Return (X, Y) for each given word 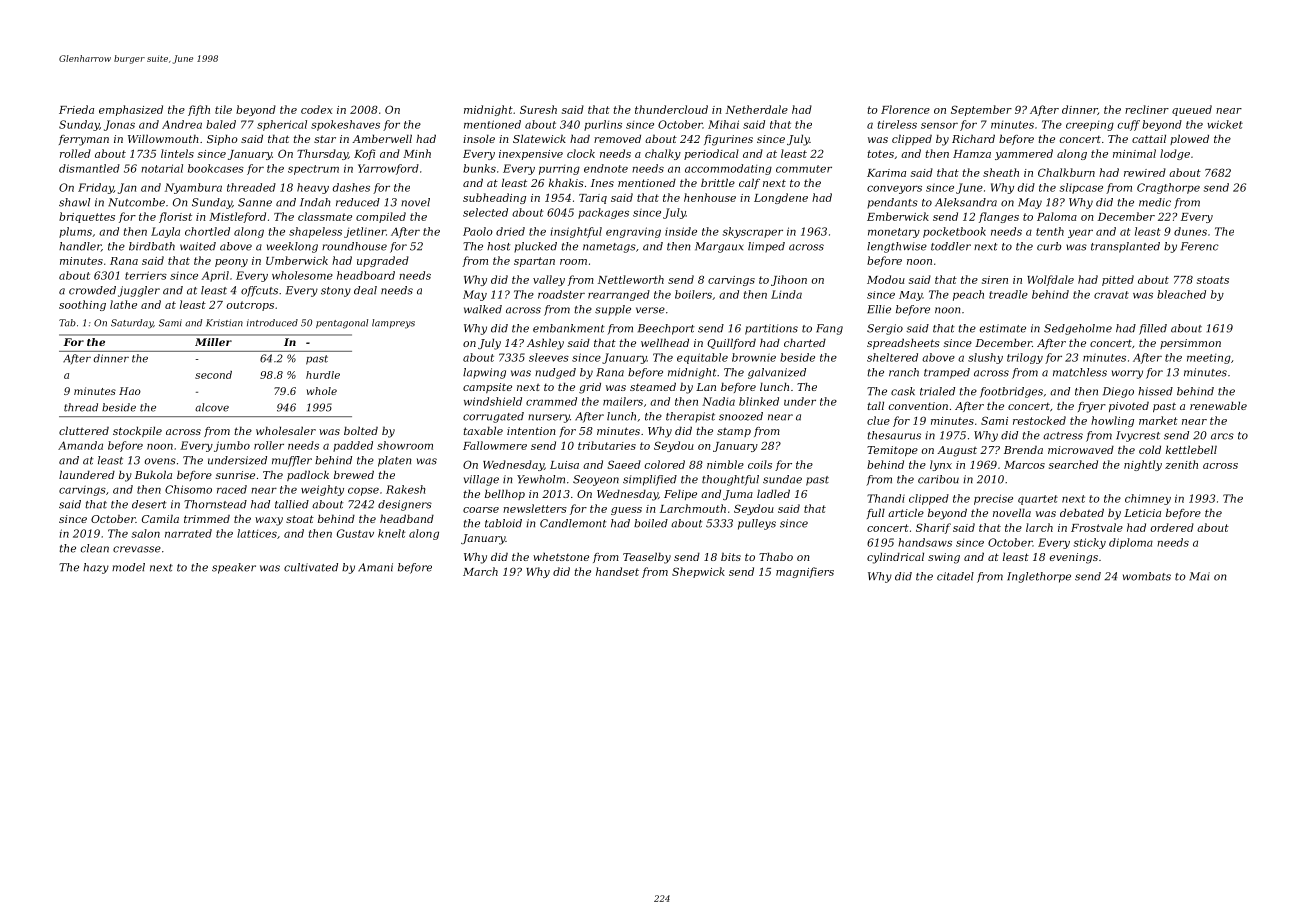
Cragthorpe (1168, 188)
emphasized (131, 110)
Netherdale (757, 109)
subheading (494, 198)
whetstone (561, 556)
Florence (905, 109)
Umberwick (297, 260)
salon (146, 533)
